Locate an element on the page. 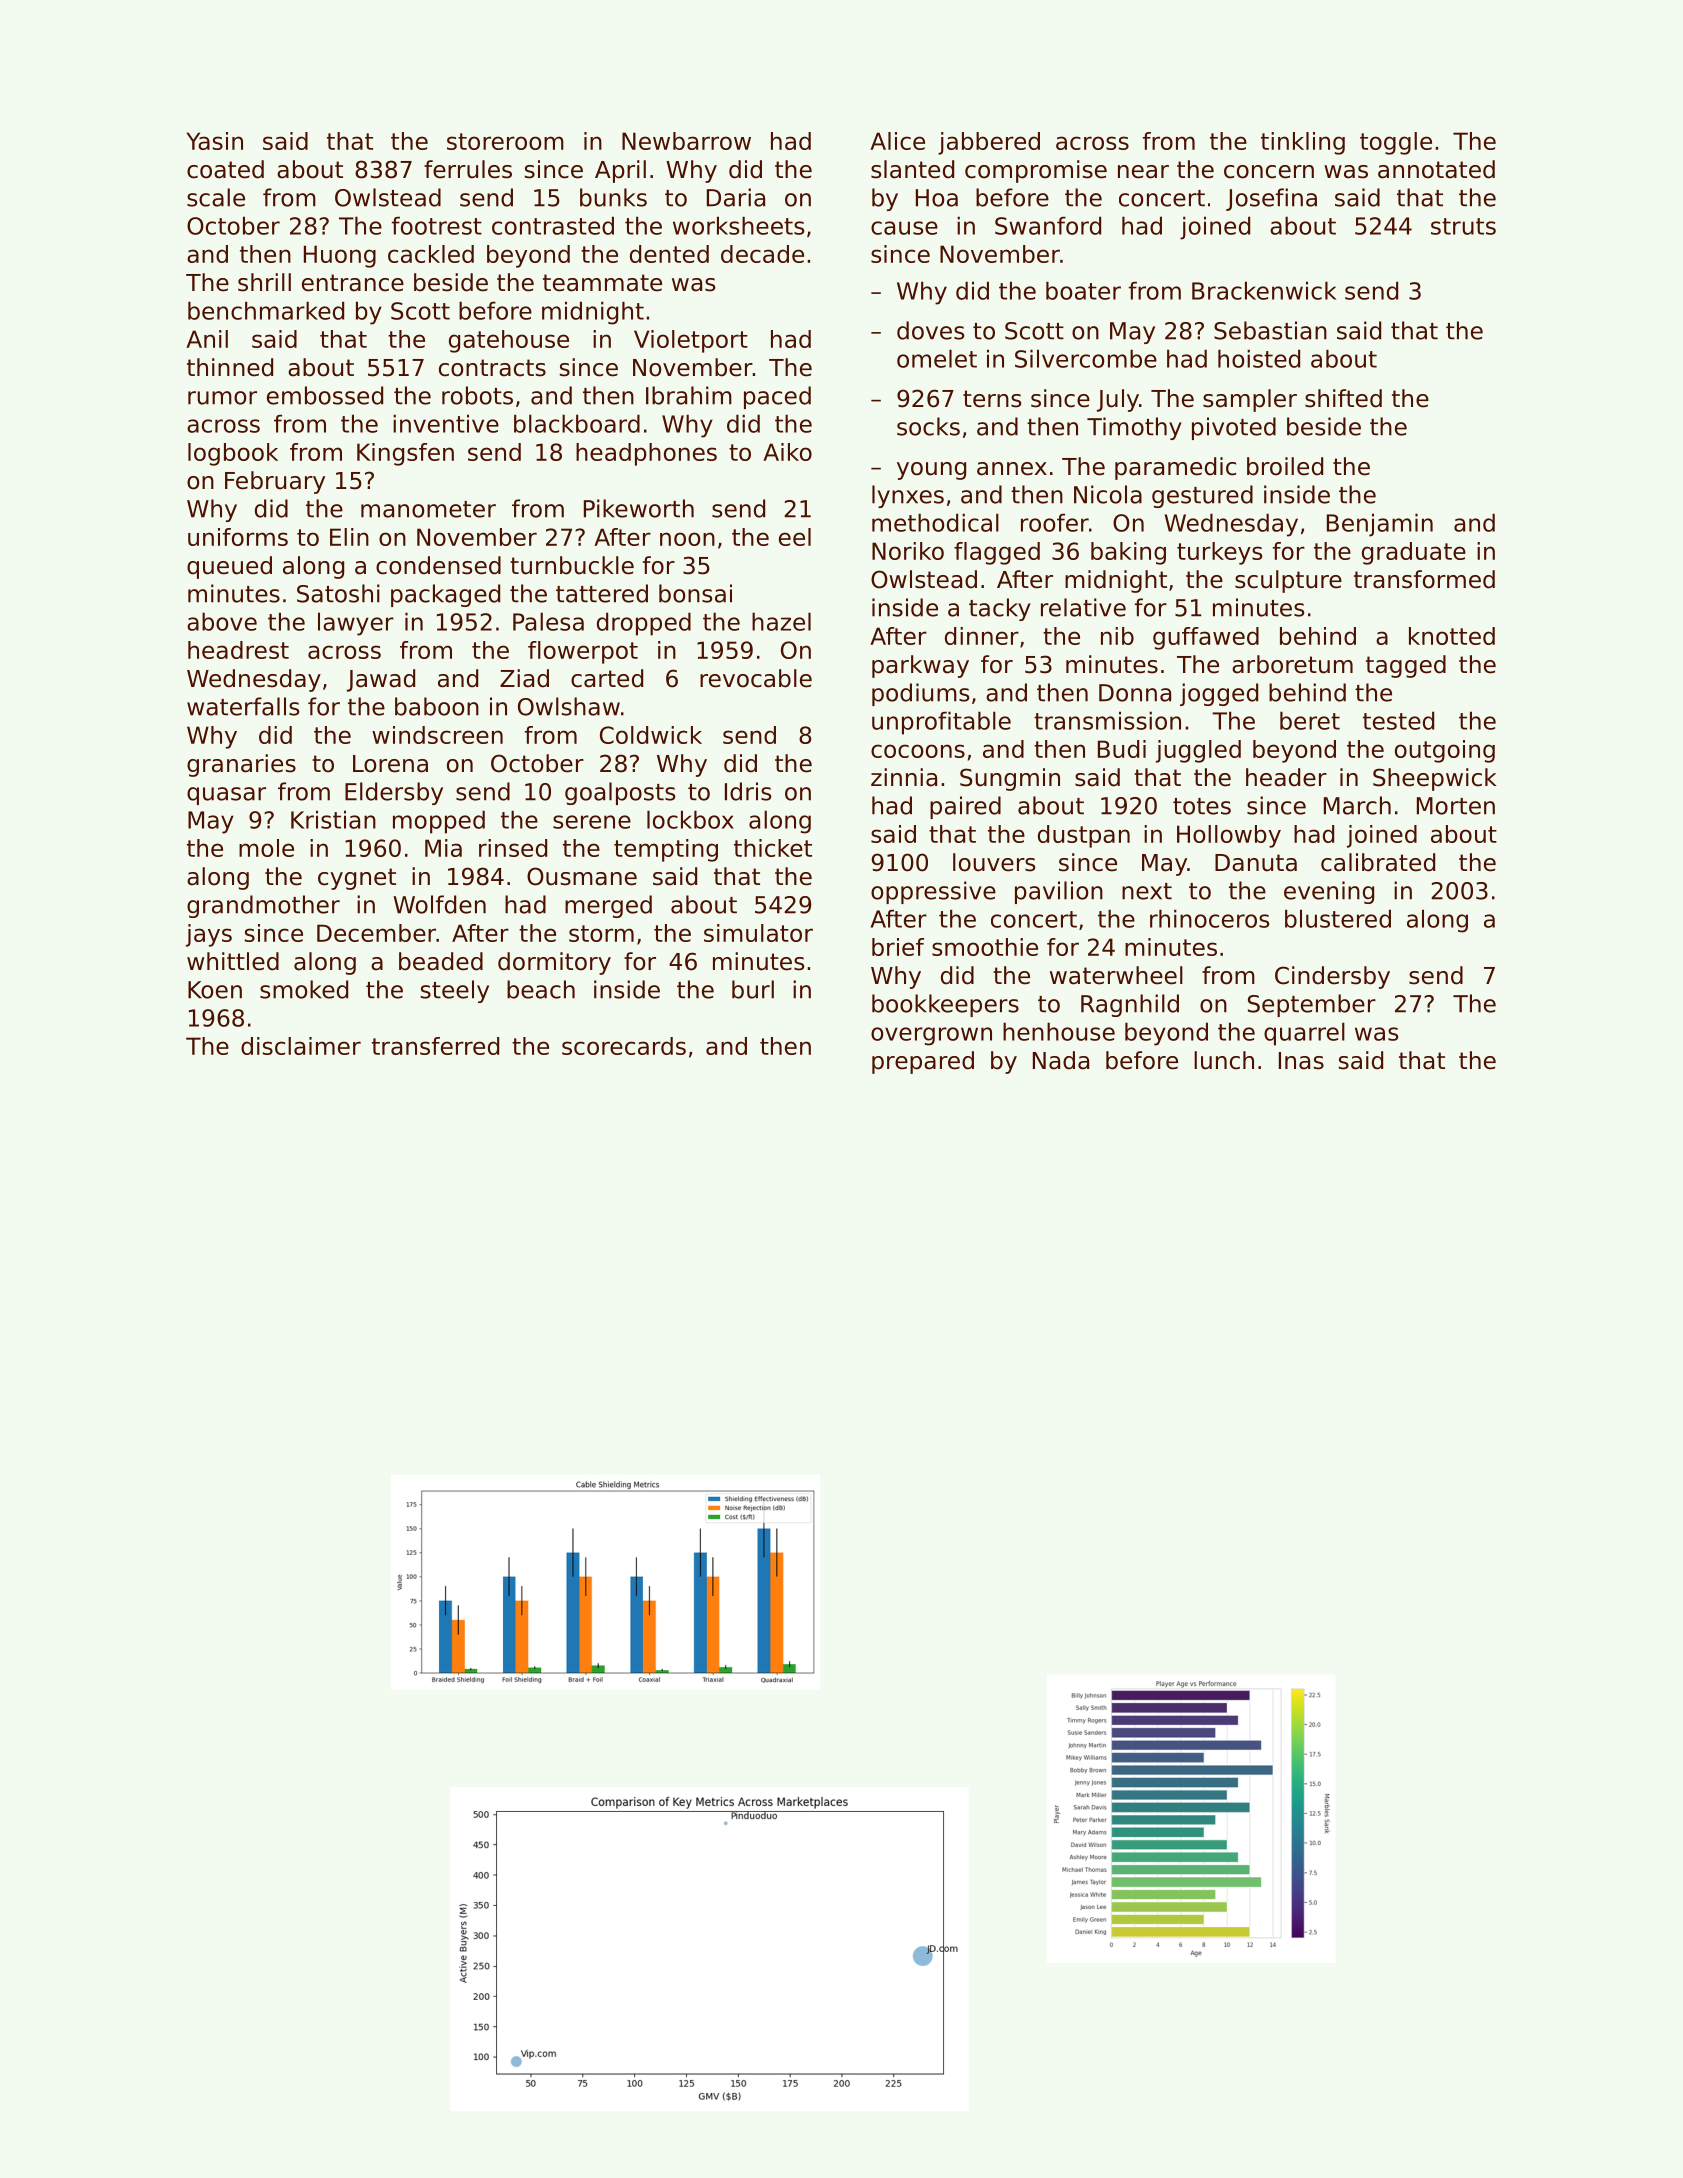  disclaimer is located at coordinates (301, 1046).
